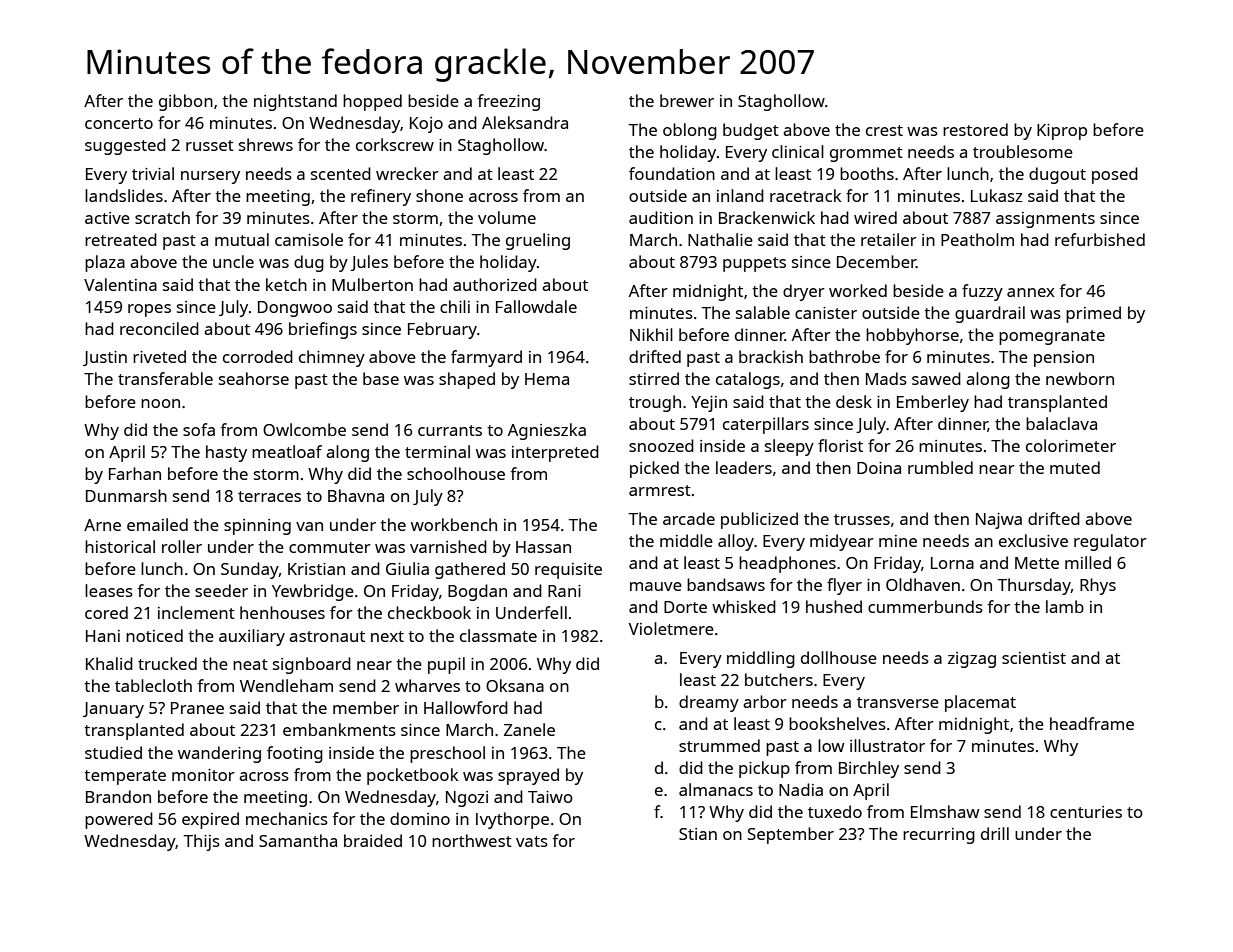 The height and width of the document is (952, 1233). What do you see at coordinates (543, 547) in the document?
I see `Hassan` at bounding box center [543, 547].
